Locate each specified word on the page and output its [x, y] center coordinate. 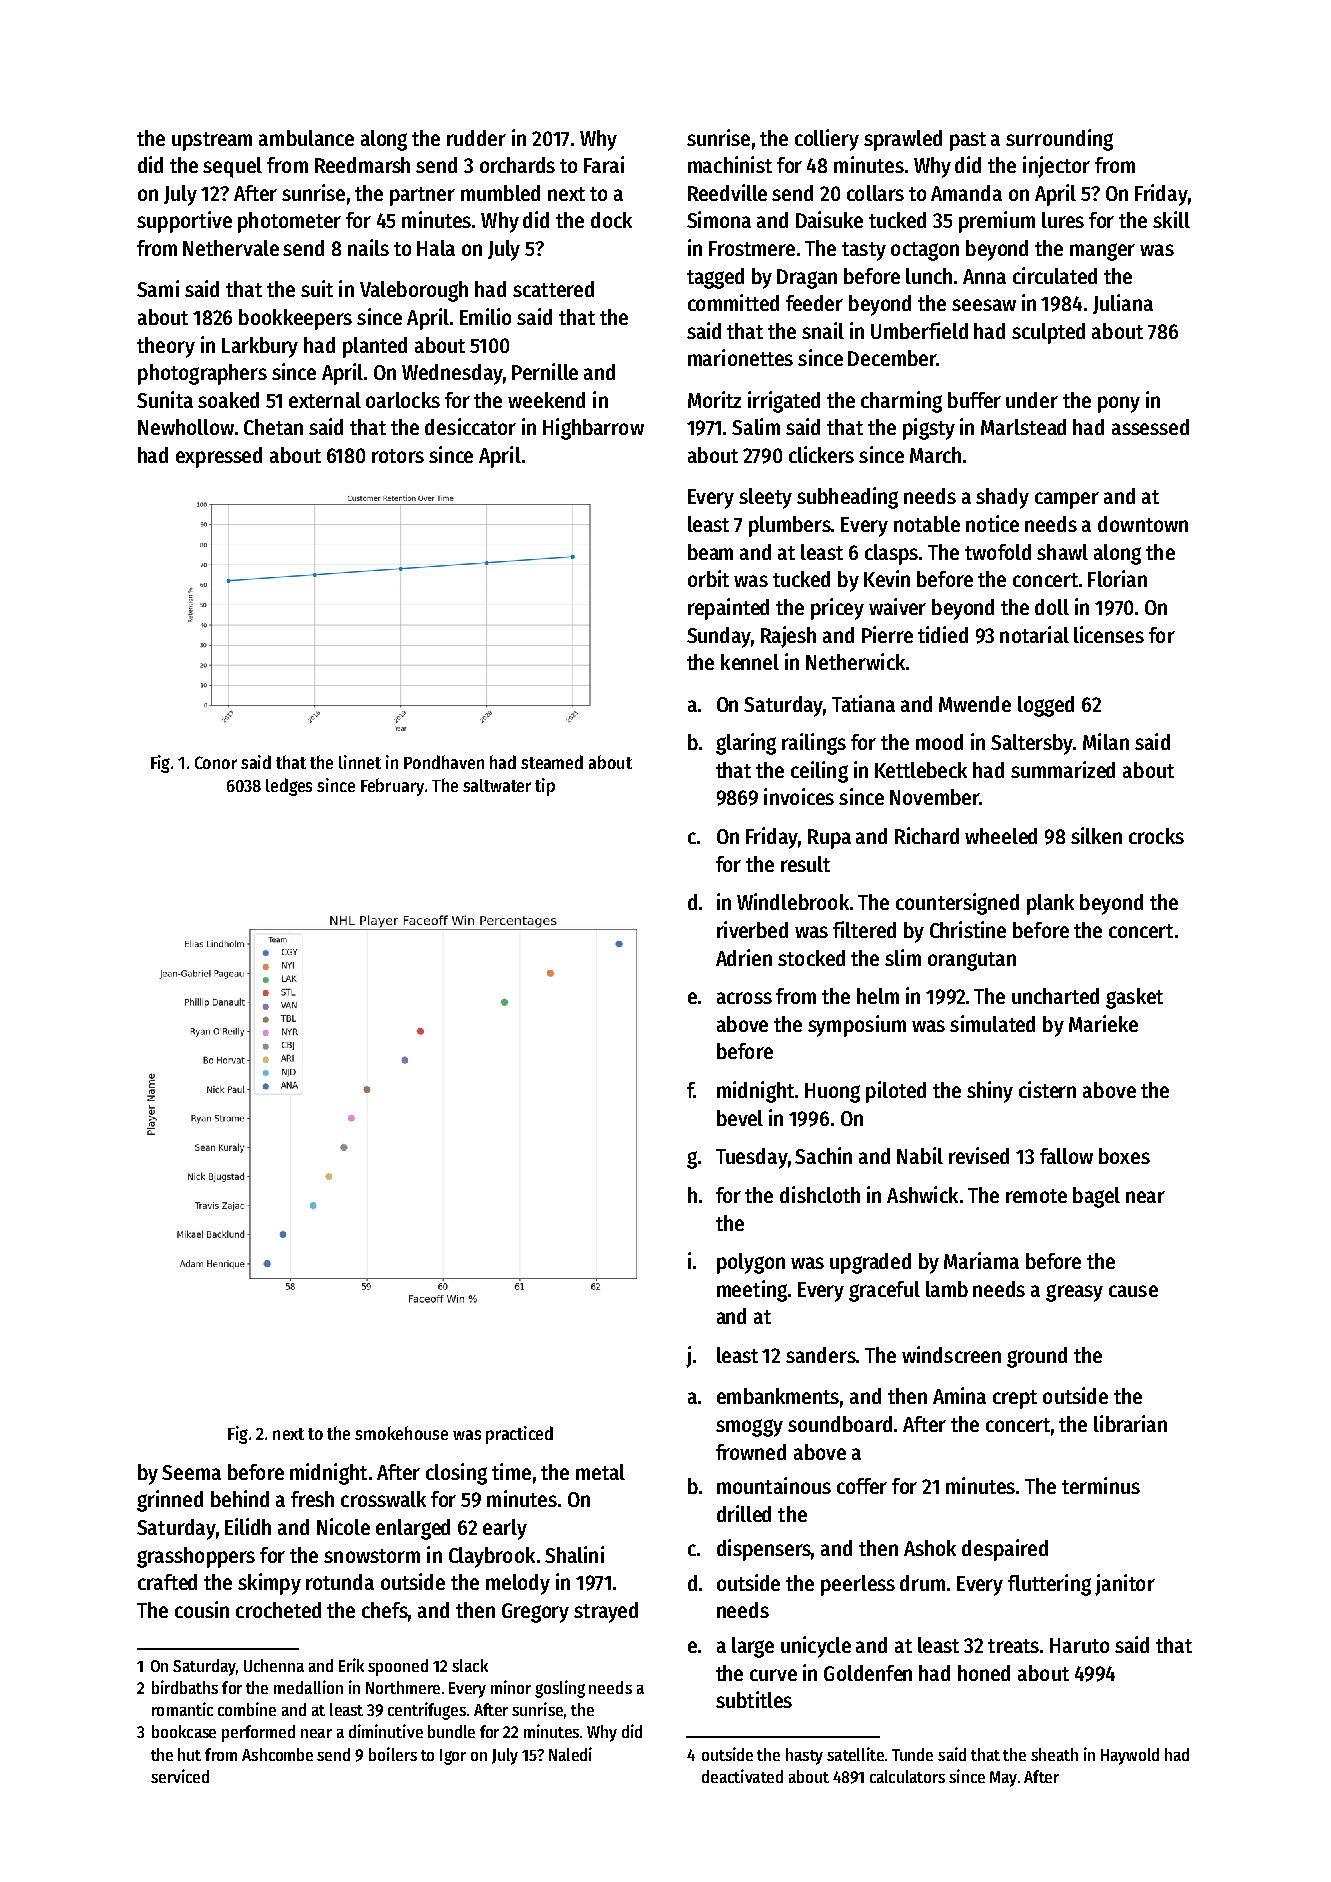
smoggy [749, 1428]
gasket [1134, 998]
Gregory [535, 1613]
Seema [191, 1472]
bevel [740, 1118]
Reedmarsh [362, 165]
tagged [715, 278]
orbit [708, 578]
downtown [1143, 524]
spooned [398, 1667]
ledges [289, 787]
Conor [216, 762]
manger [1102, 252]
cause [1133, 1291]
